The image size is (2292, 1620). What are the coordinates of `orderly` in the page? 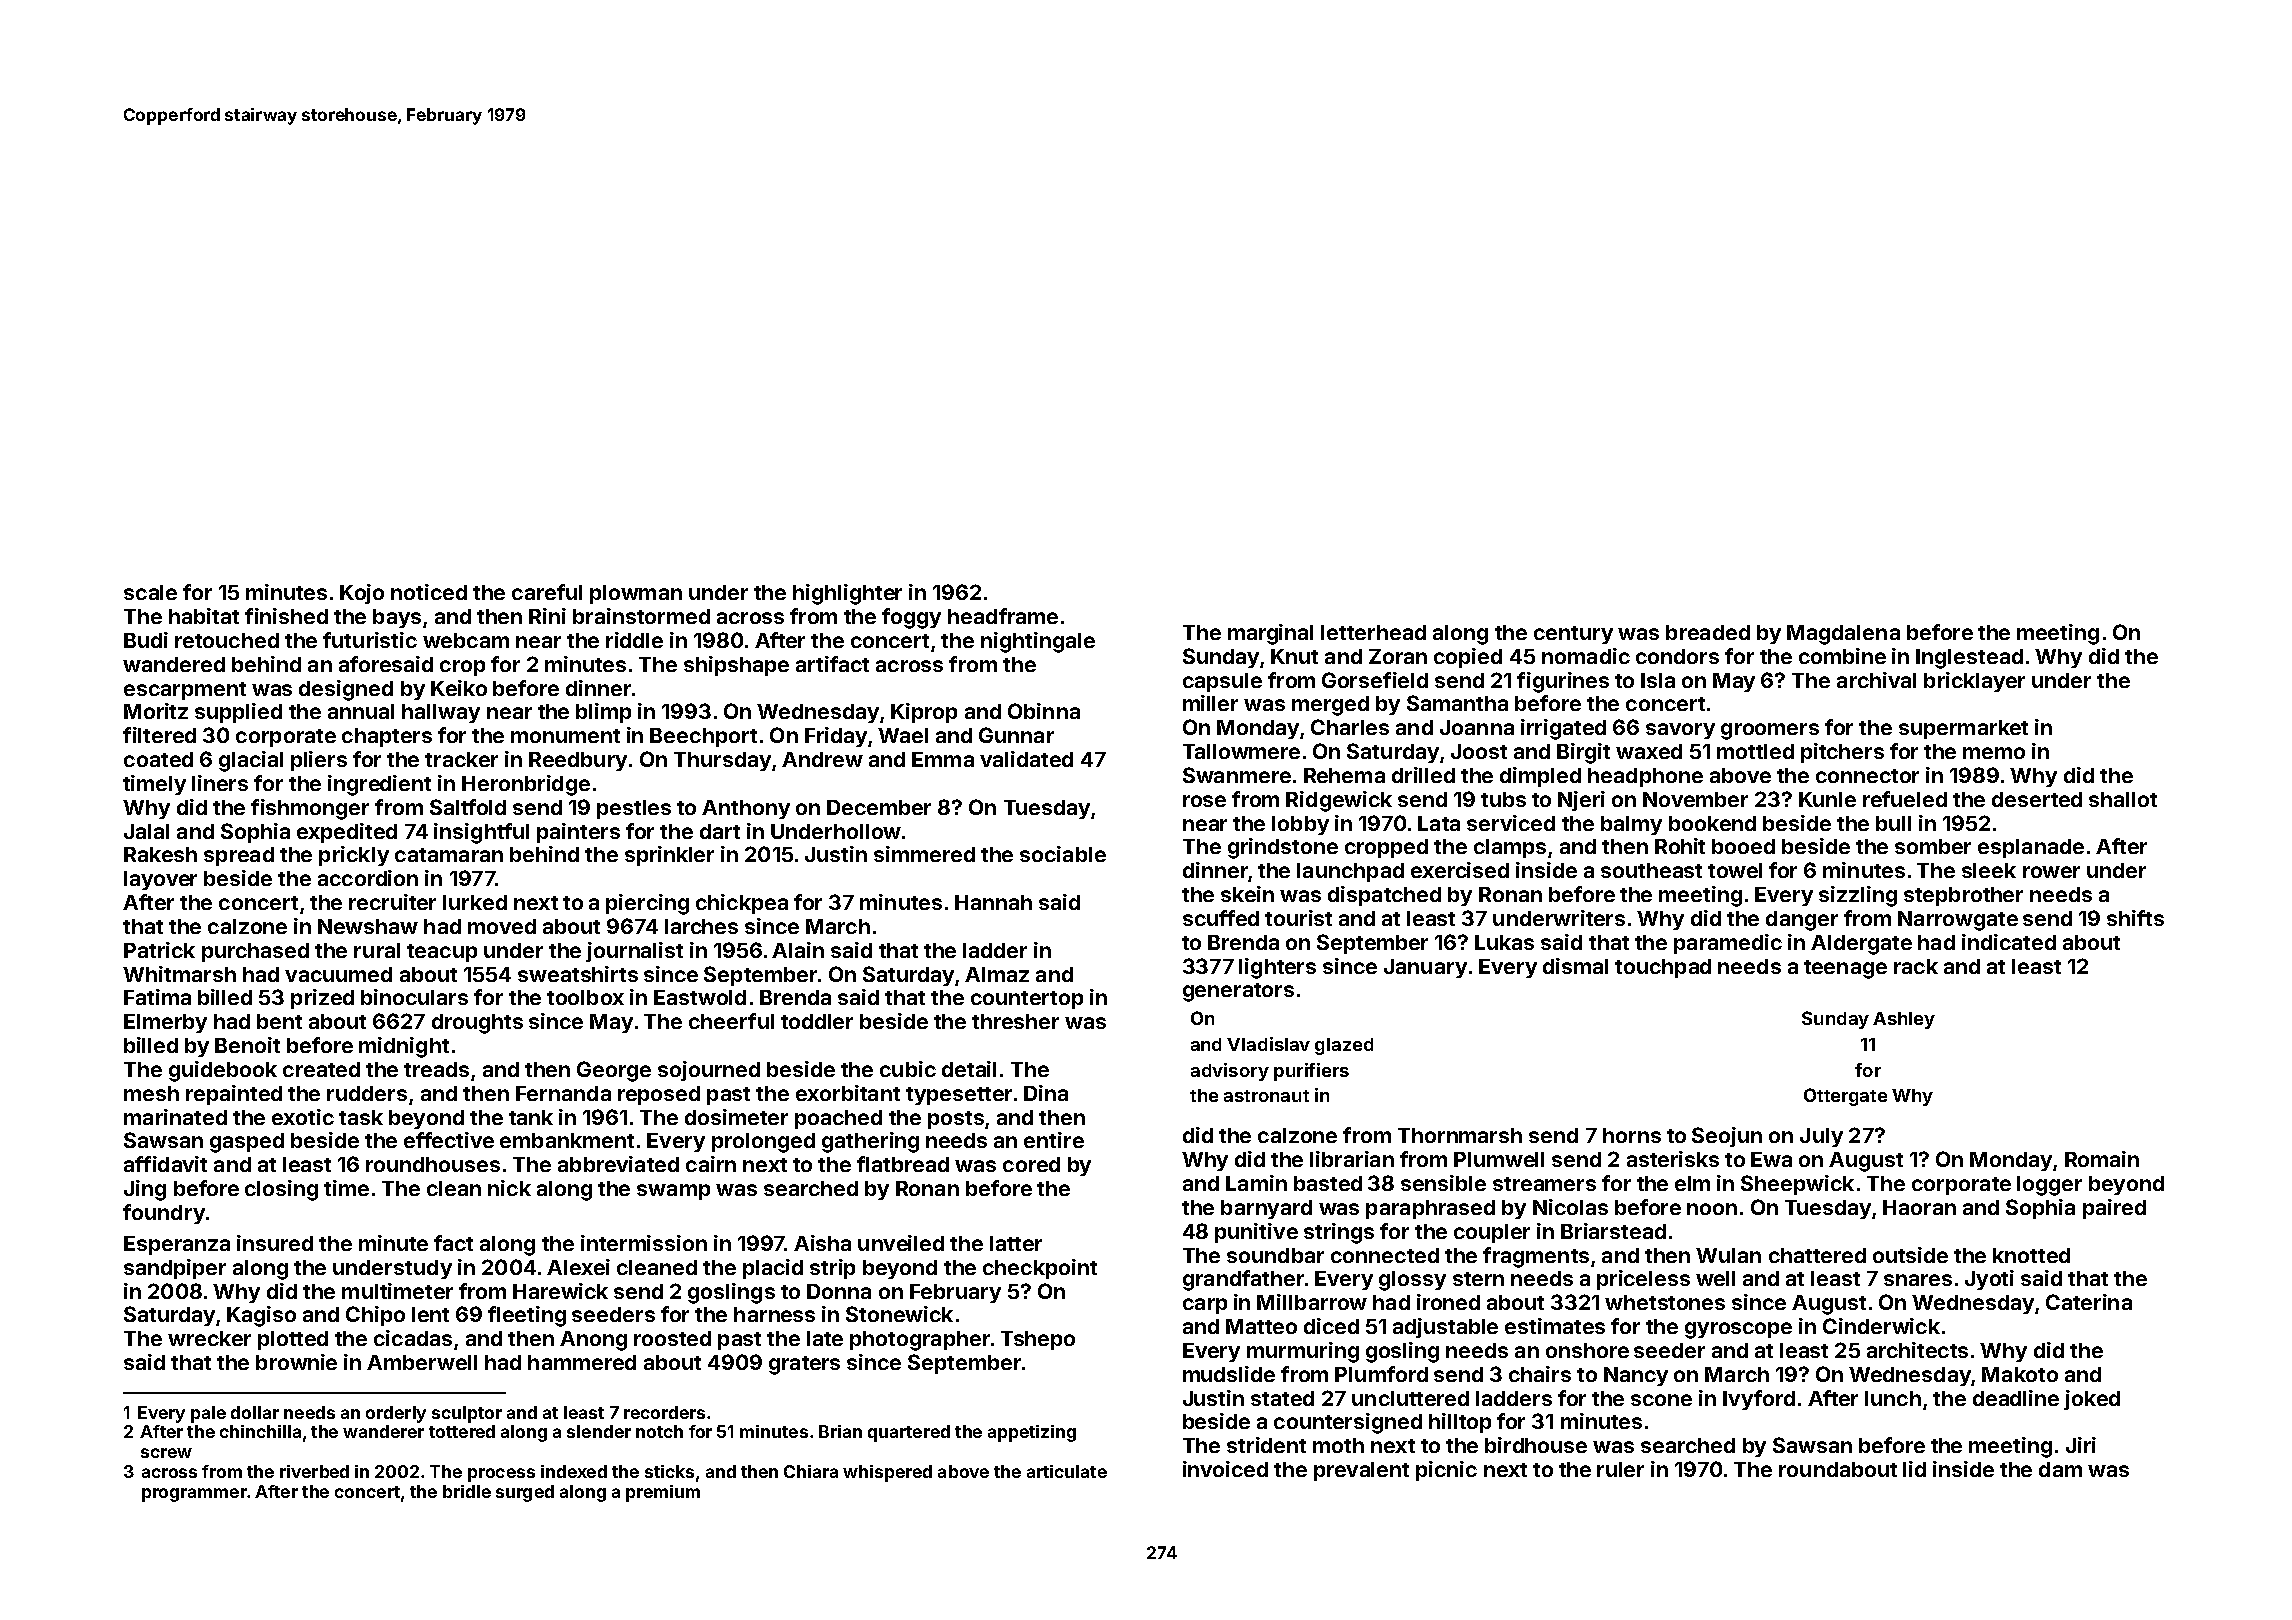 It's located at (396, 1414).
